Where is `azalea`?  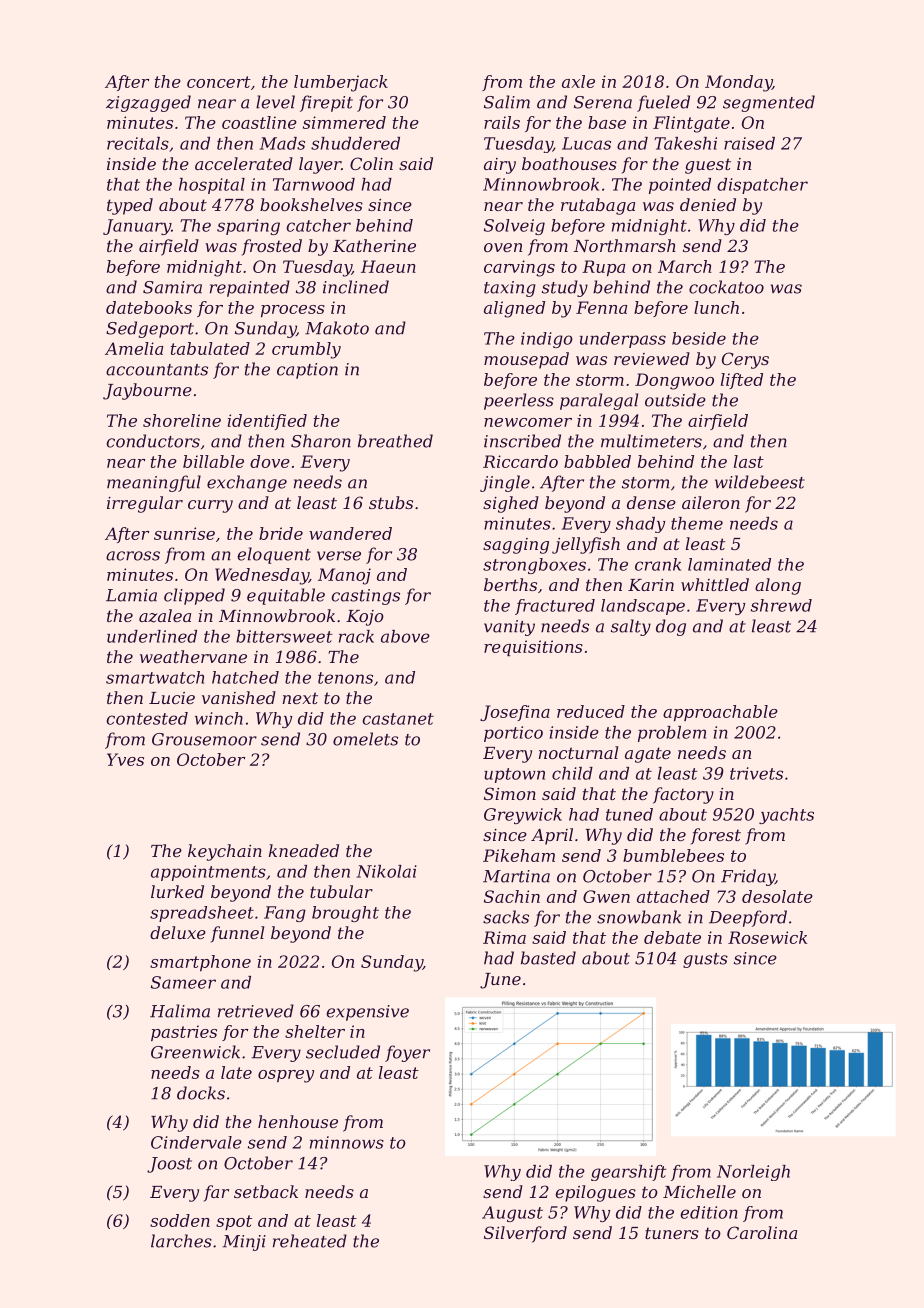
azalea is located at coordinates (165, 616).
